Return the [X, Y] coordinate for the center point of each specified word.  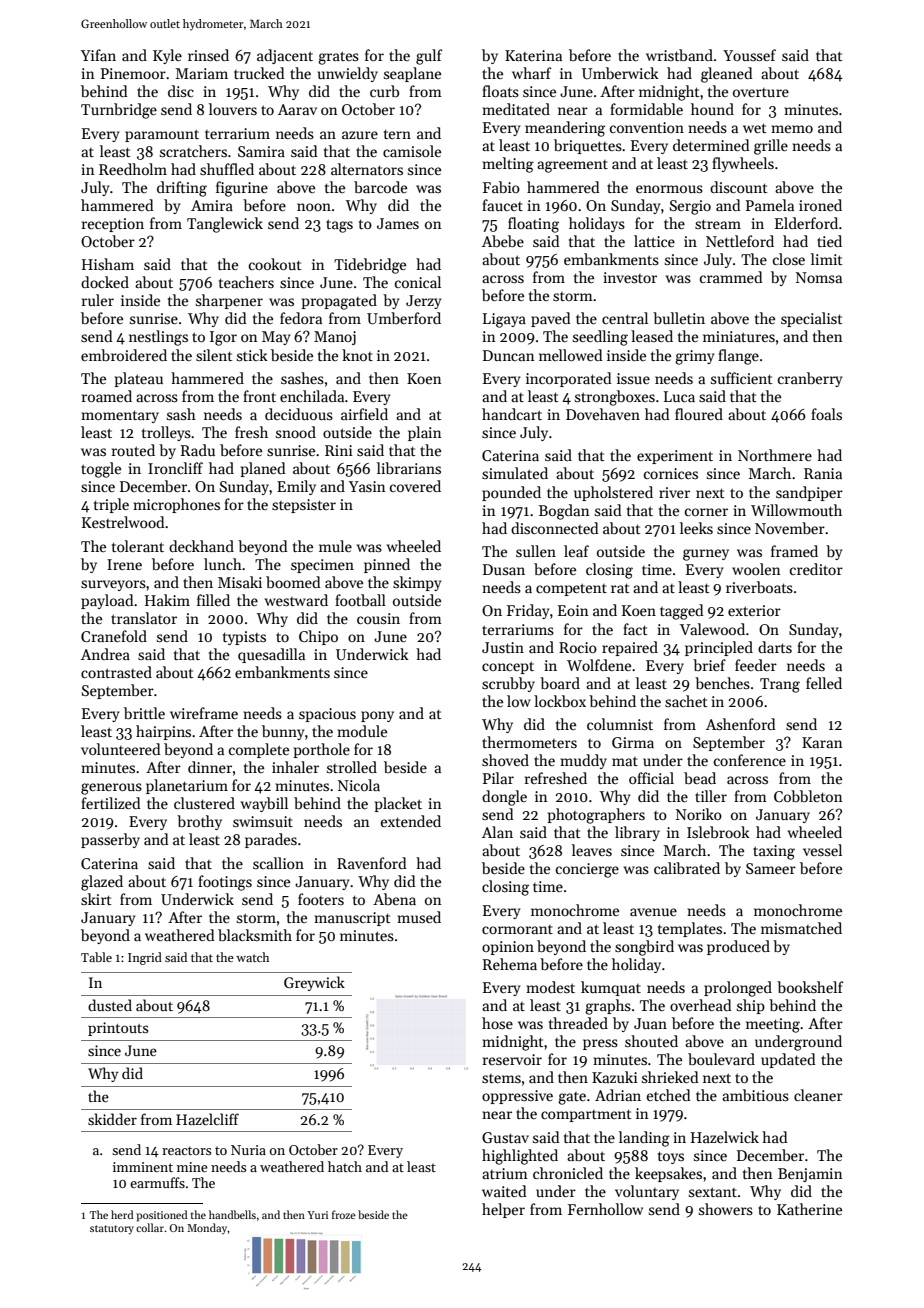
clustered [204, 803]
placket [398, 804]
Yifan [98, 55]
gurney [706, 555]
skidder [112, 1119]
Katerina [533, 55]
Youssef [749, 55]
